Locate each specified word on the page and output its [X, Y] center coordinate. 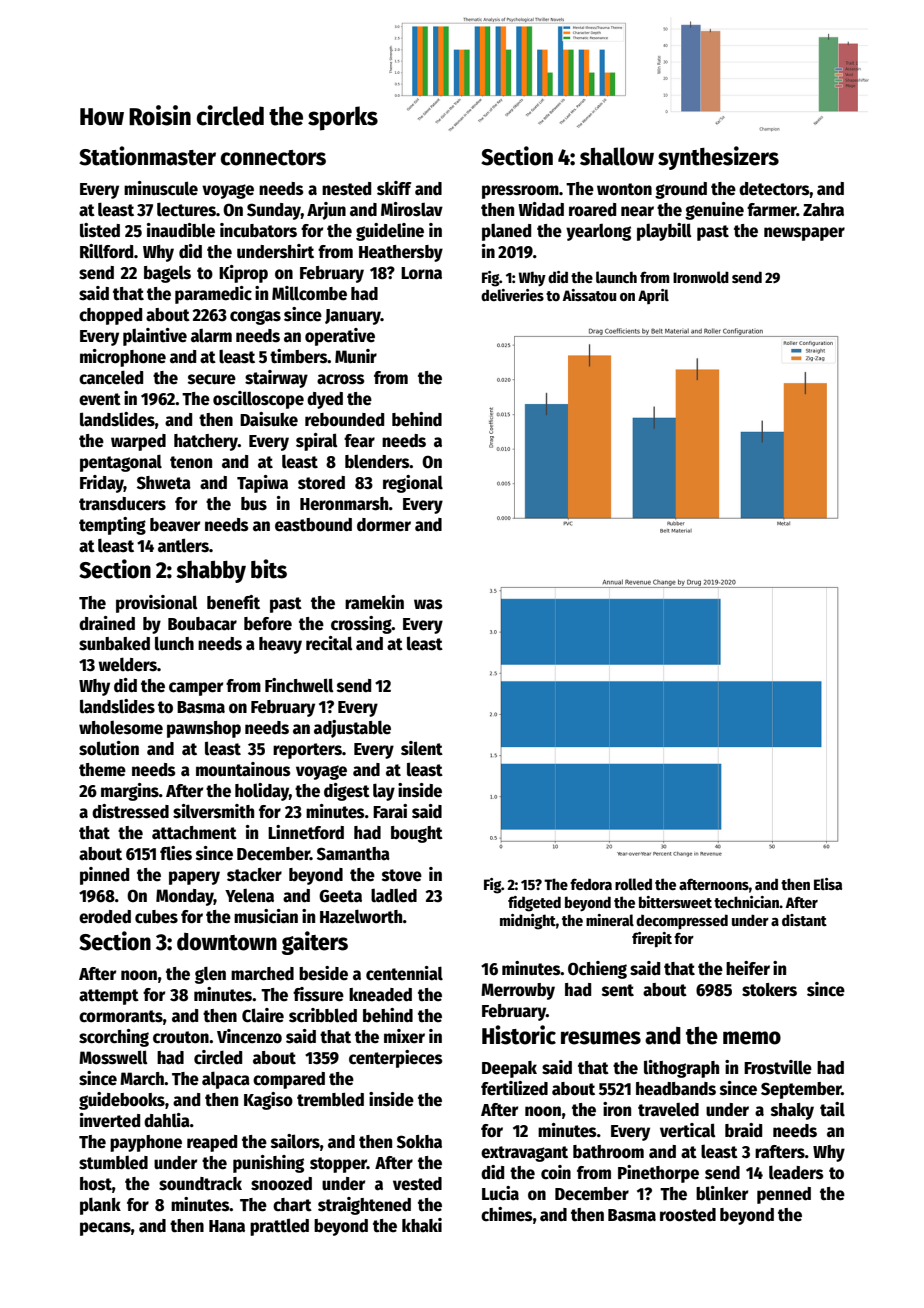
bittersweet [675, 902]
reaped [212, 1143]
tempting [112, 526]
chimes [507, 1214]
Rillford [107, 251]
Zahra [823, 210]
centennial [404, 973]
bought [417, 834]
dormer [384, 525]
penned [784, 1195]
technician [746, 902]
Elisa [828, 884]
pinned [104, 876]
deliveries [512, 295]
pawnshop [204, 729]
